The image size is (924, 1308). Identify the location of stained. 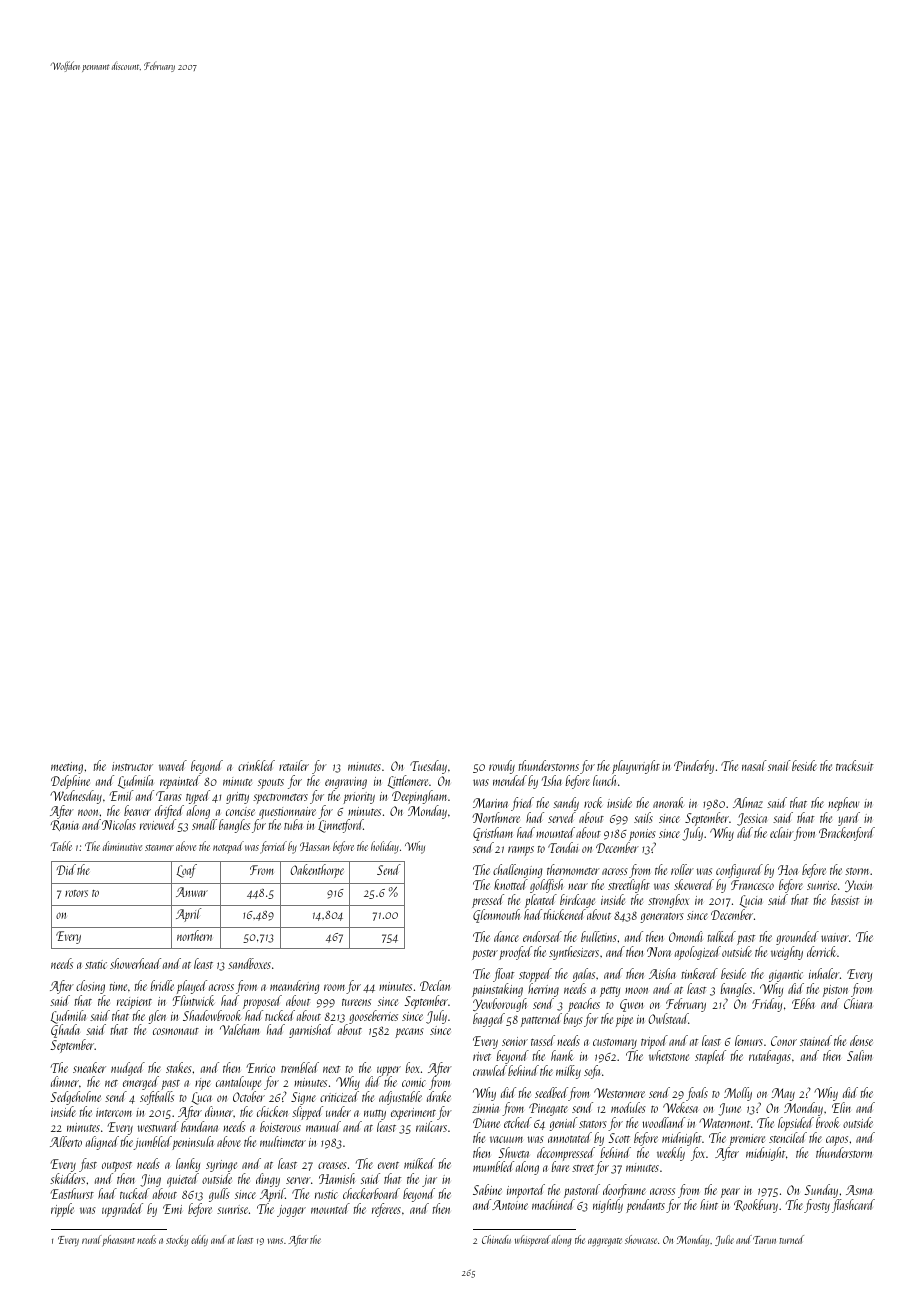
(816, 1040).
